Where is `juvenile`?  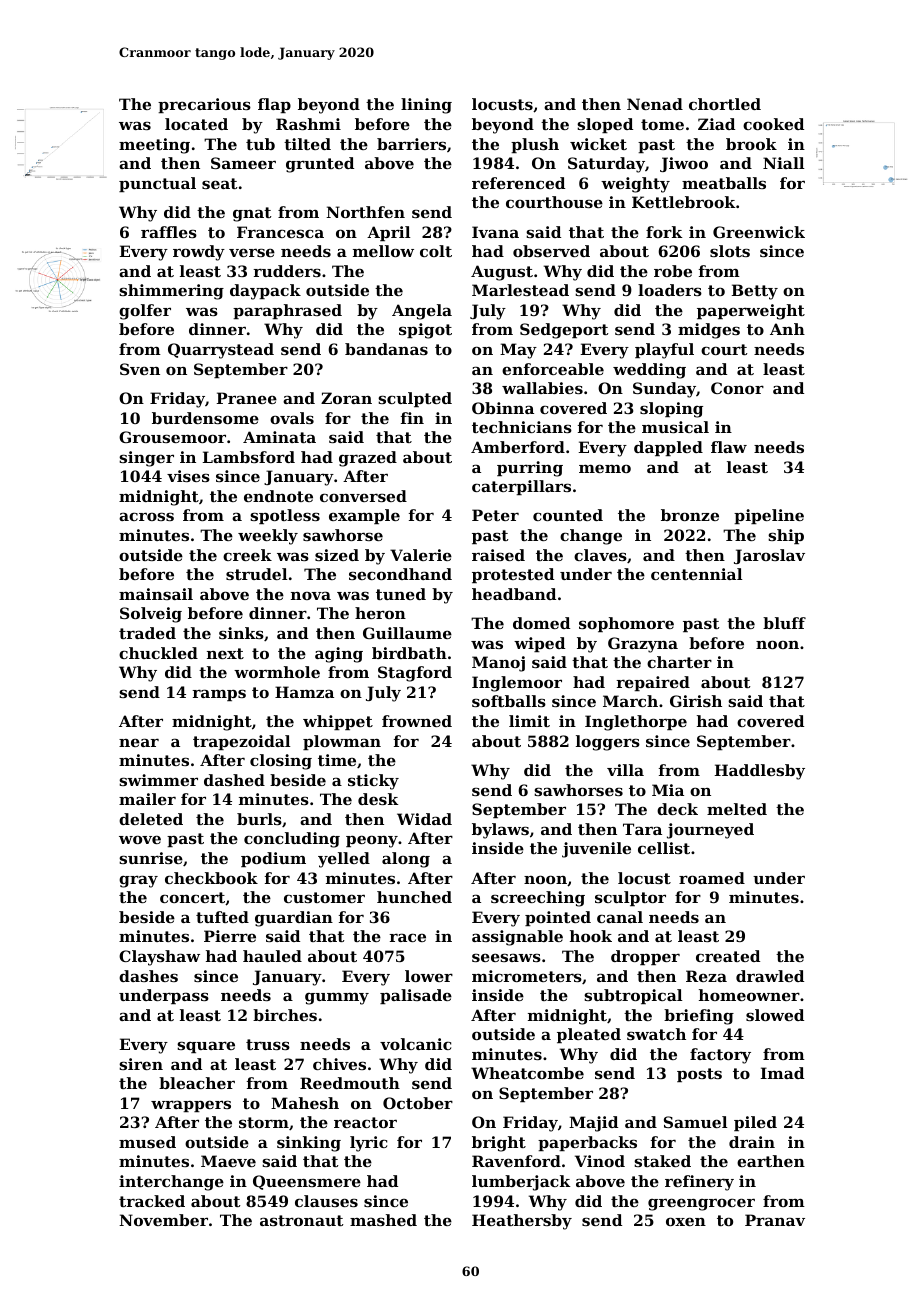
juvenile is located at coordinates (596, 850).
